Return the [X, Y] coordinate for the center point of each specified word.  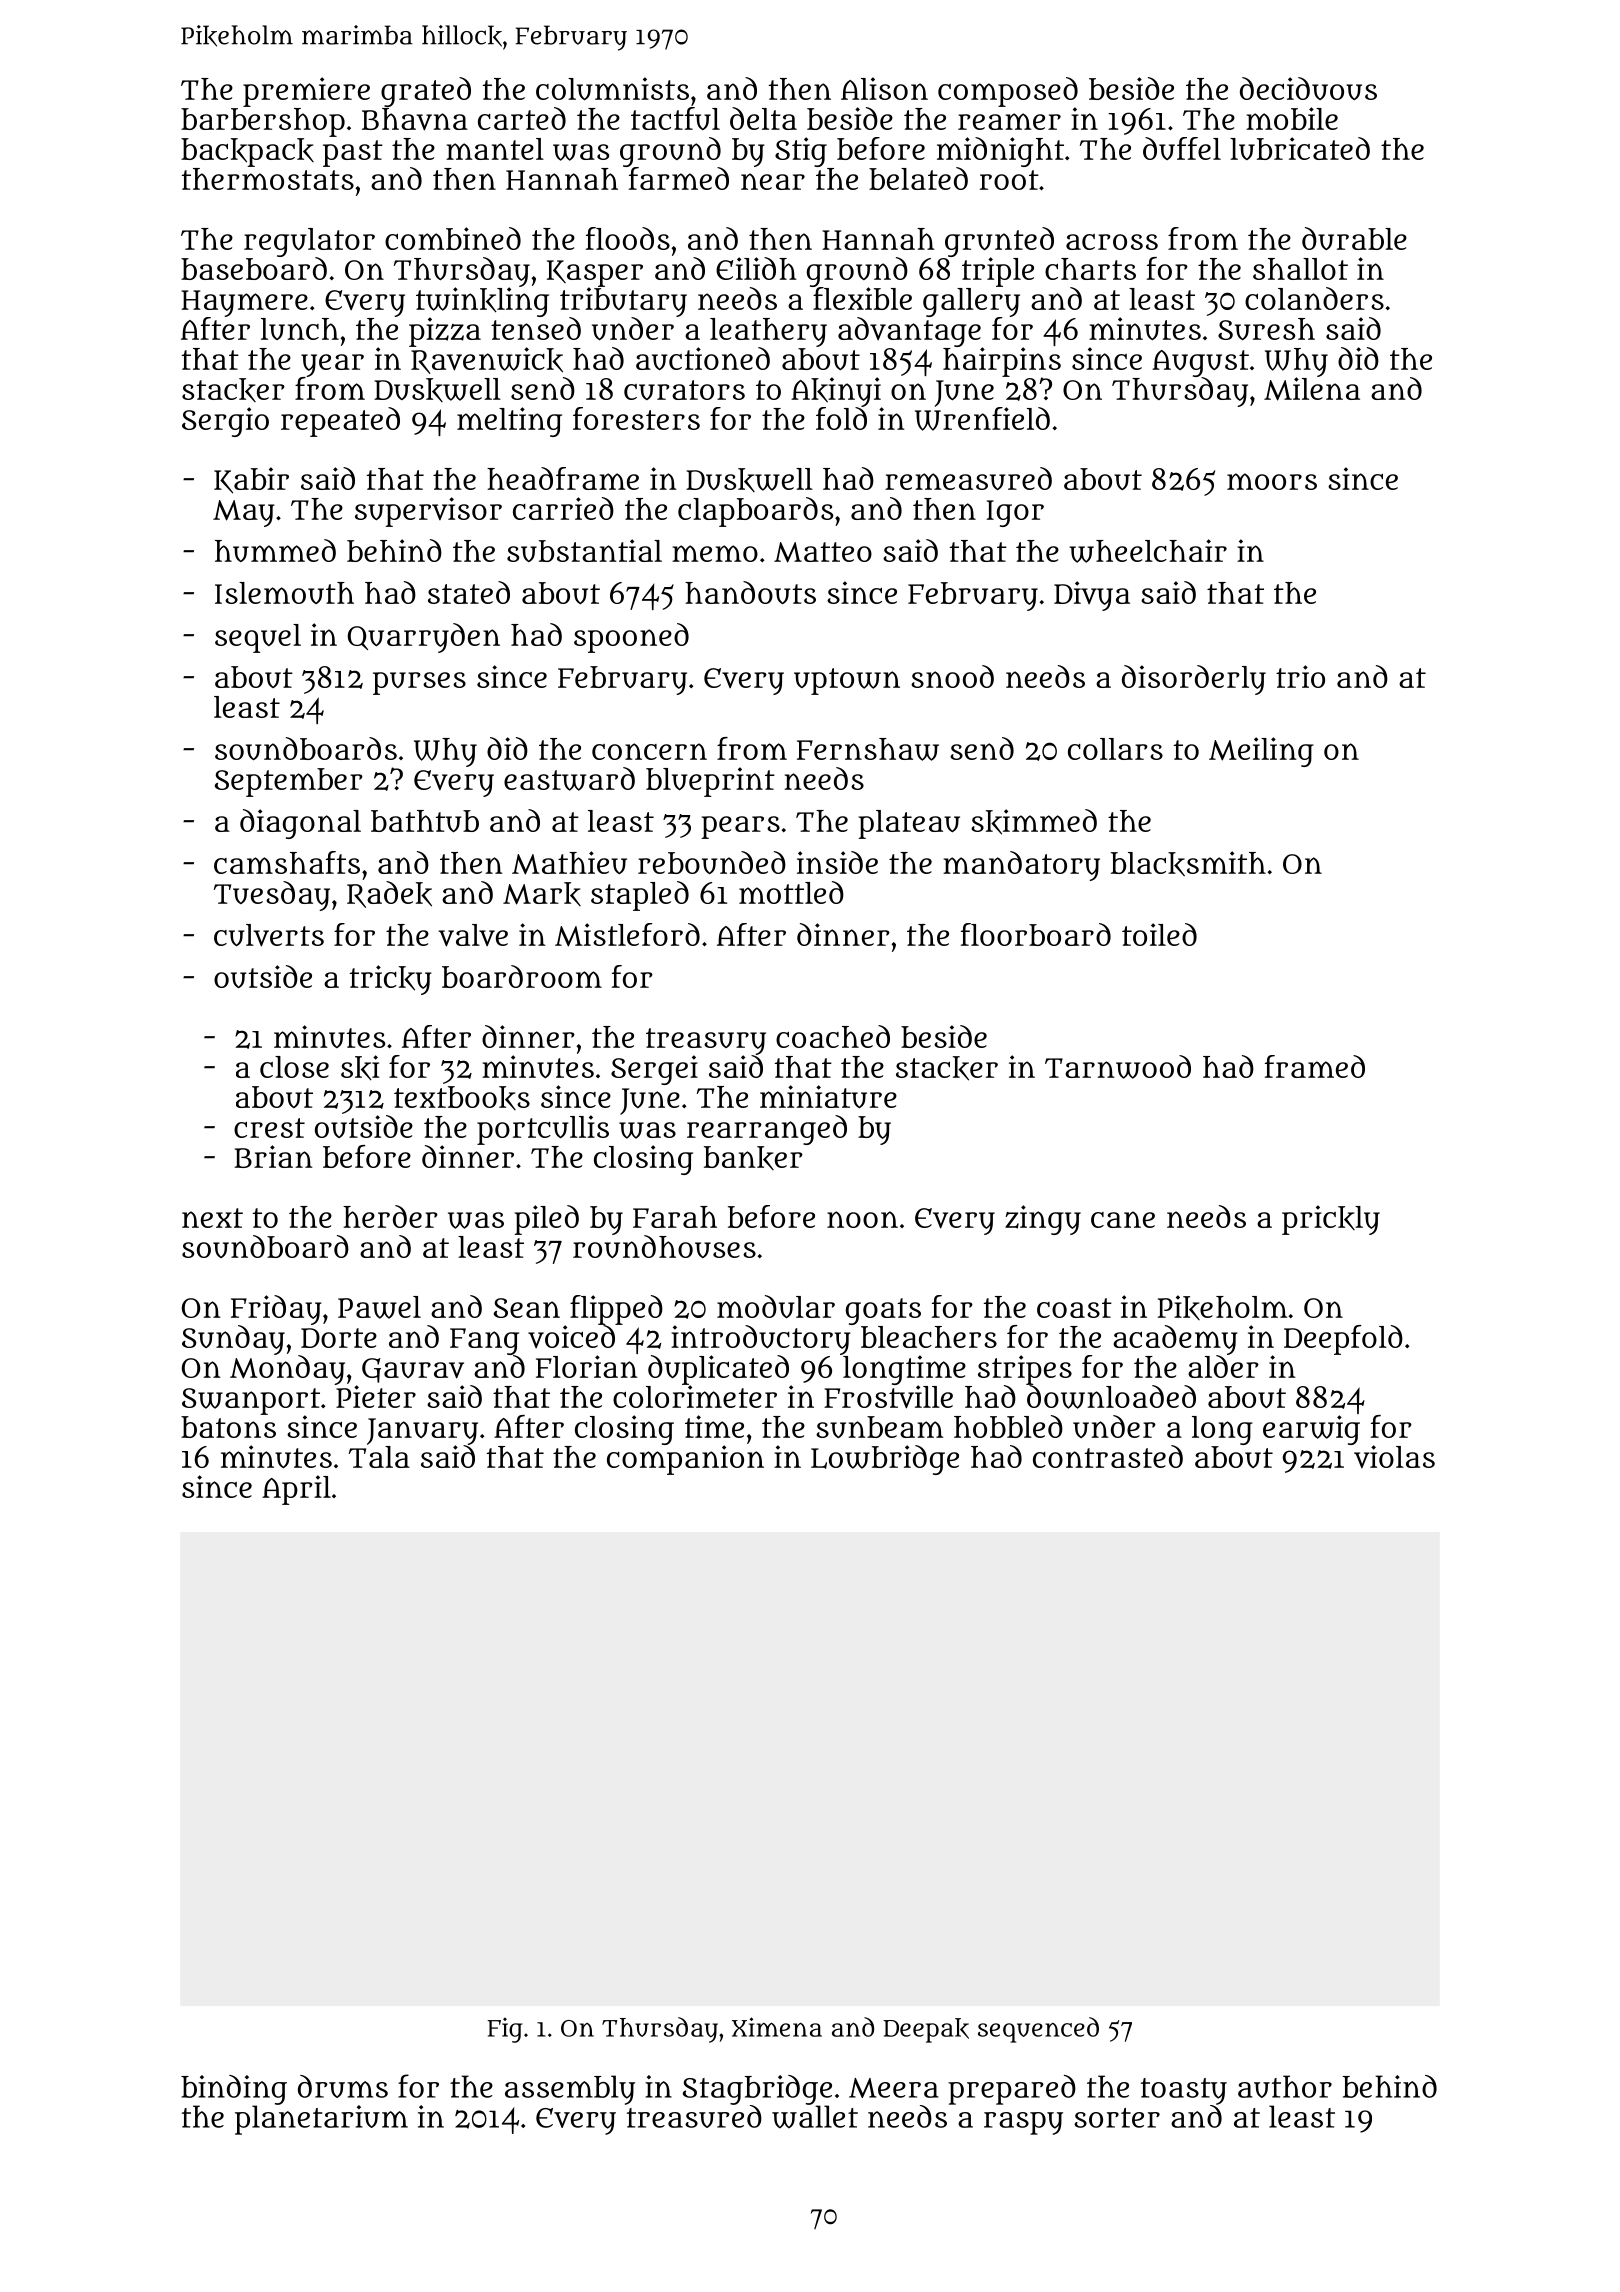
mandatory [1021, 866]
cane [1123, 1219]
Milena [1312, 389]
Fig [504, 2030]
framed [1315, 1066]
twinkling [482, 302]
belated [918, 178]
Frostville [888, 1397]
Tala [379, 1457]
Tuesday [272, 896]
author [1285, 2086]
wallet [815, 2117]
